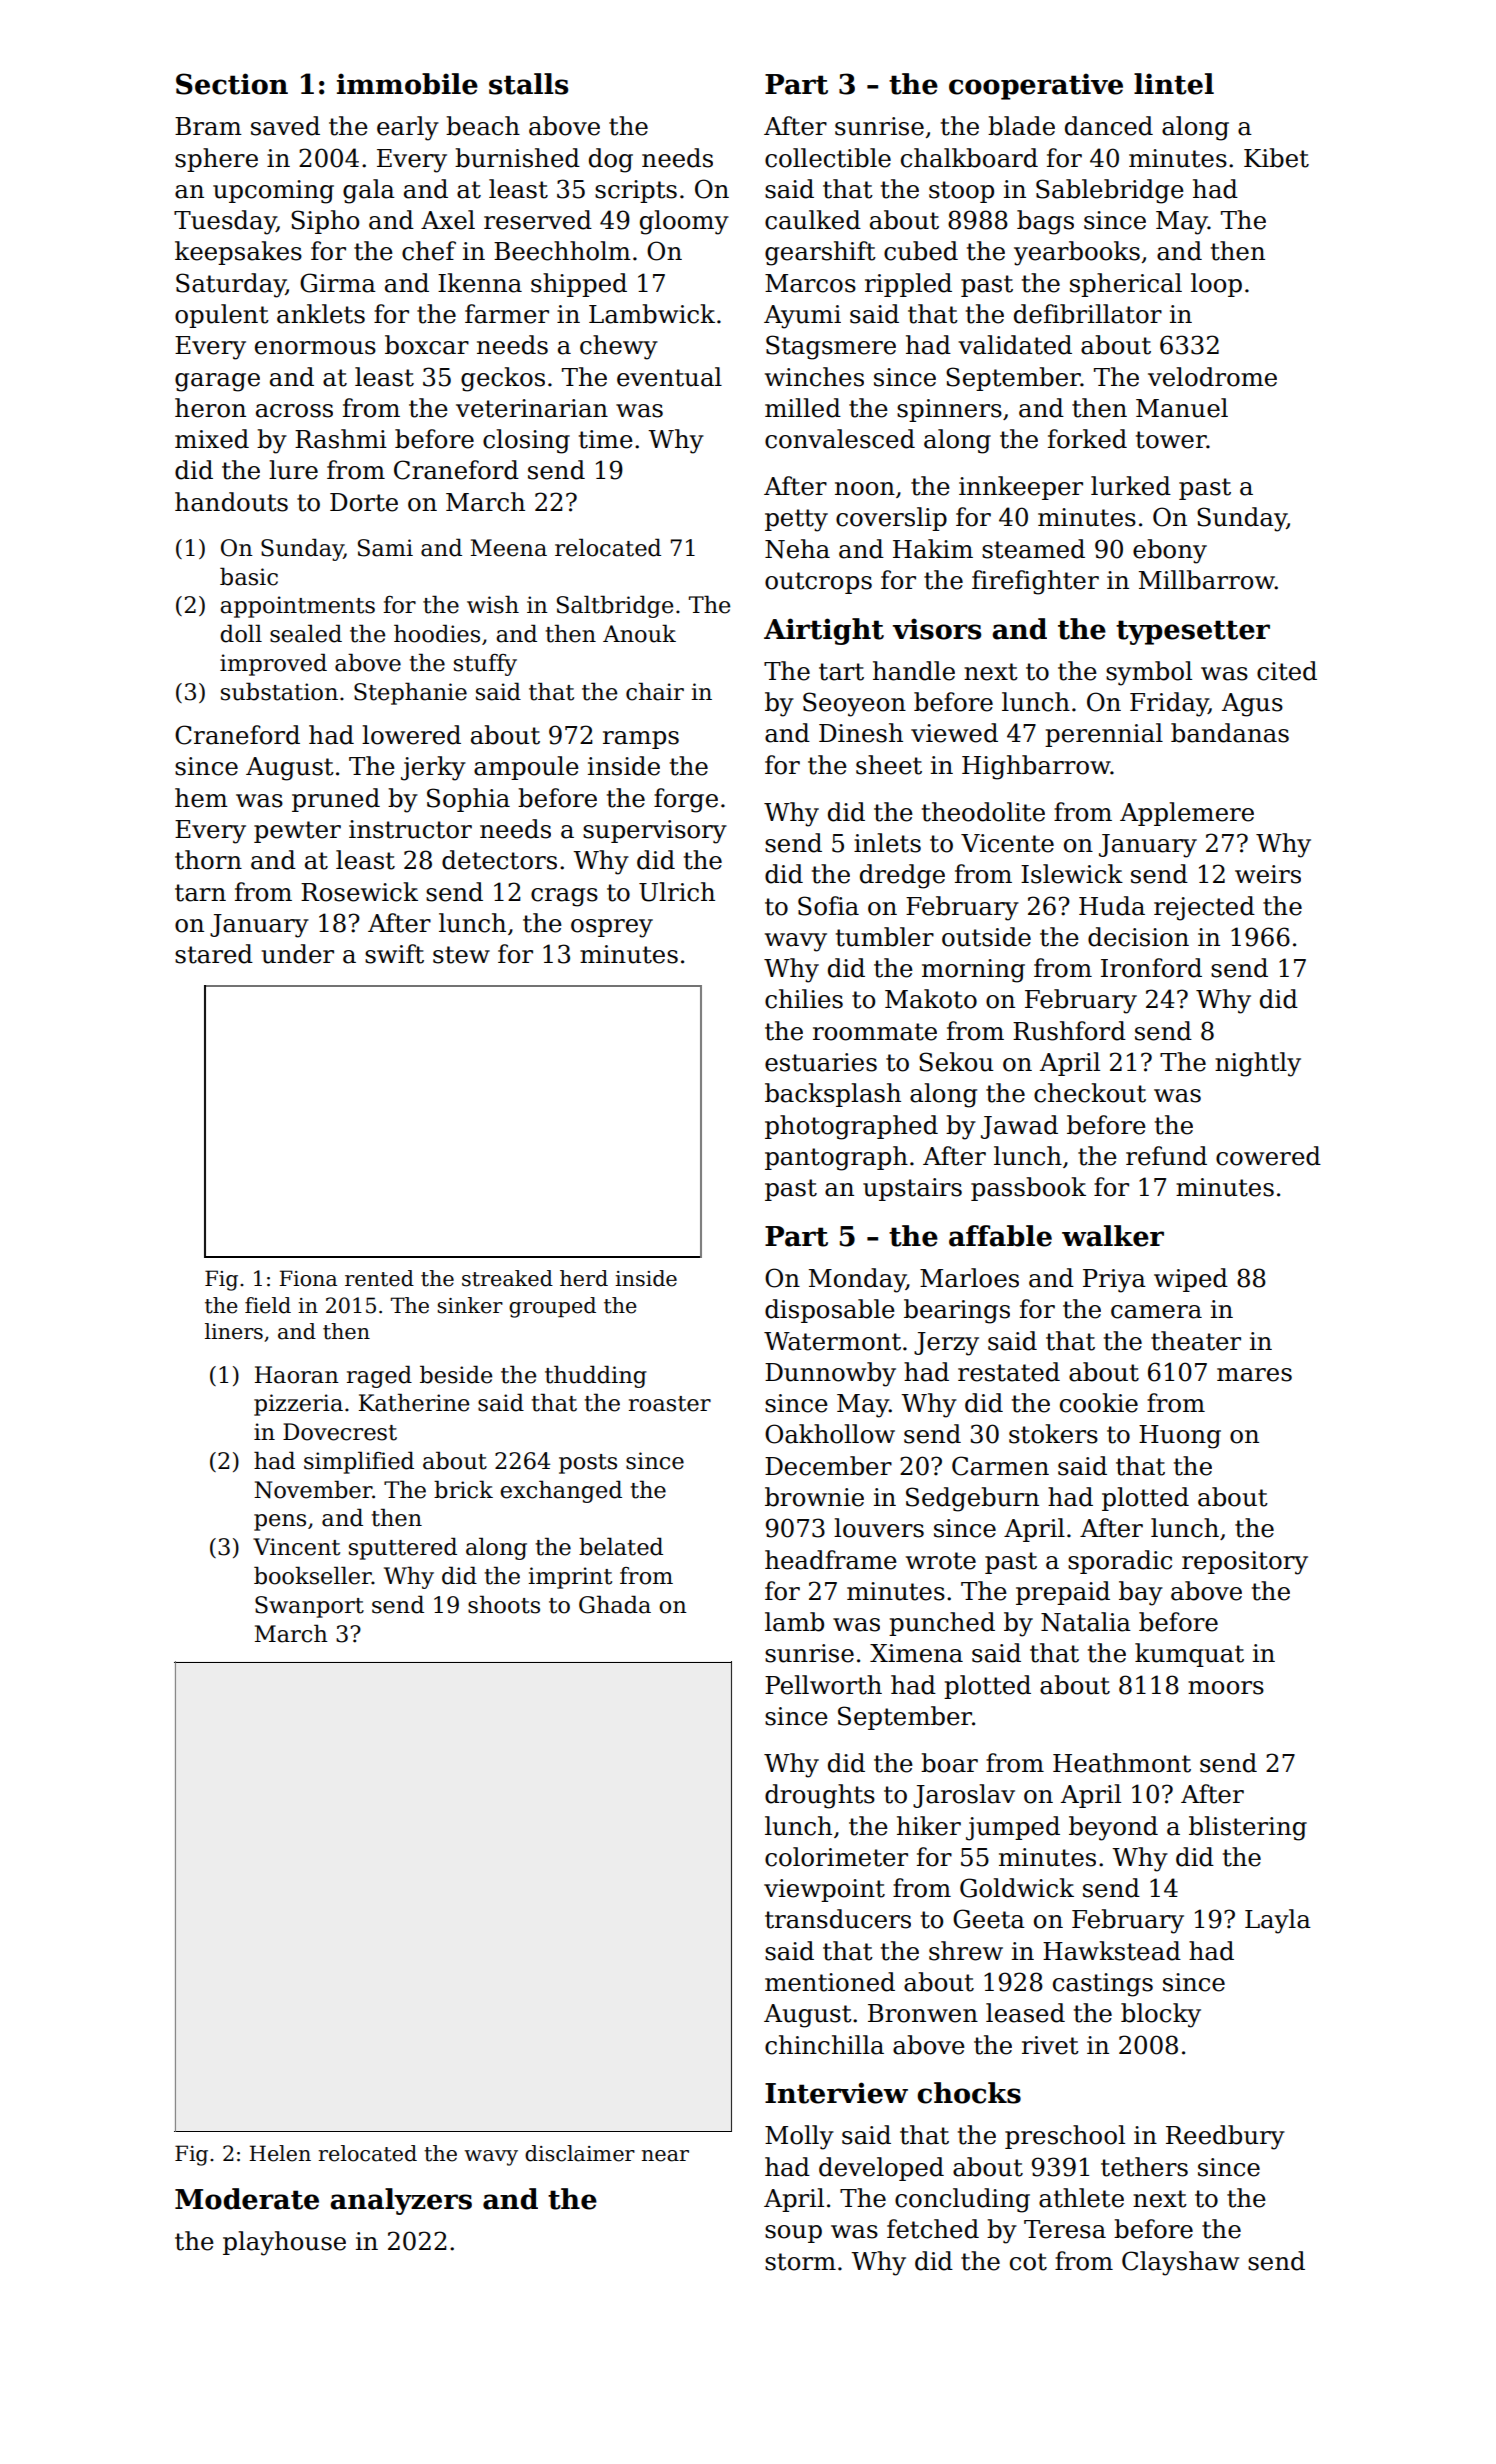  I want to click on Dunnowby, so click(830, 1374).
